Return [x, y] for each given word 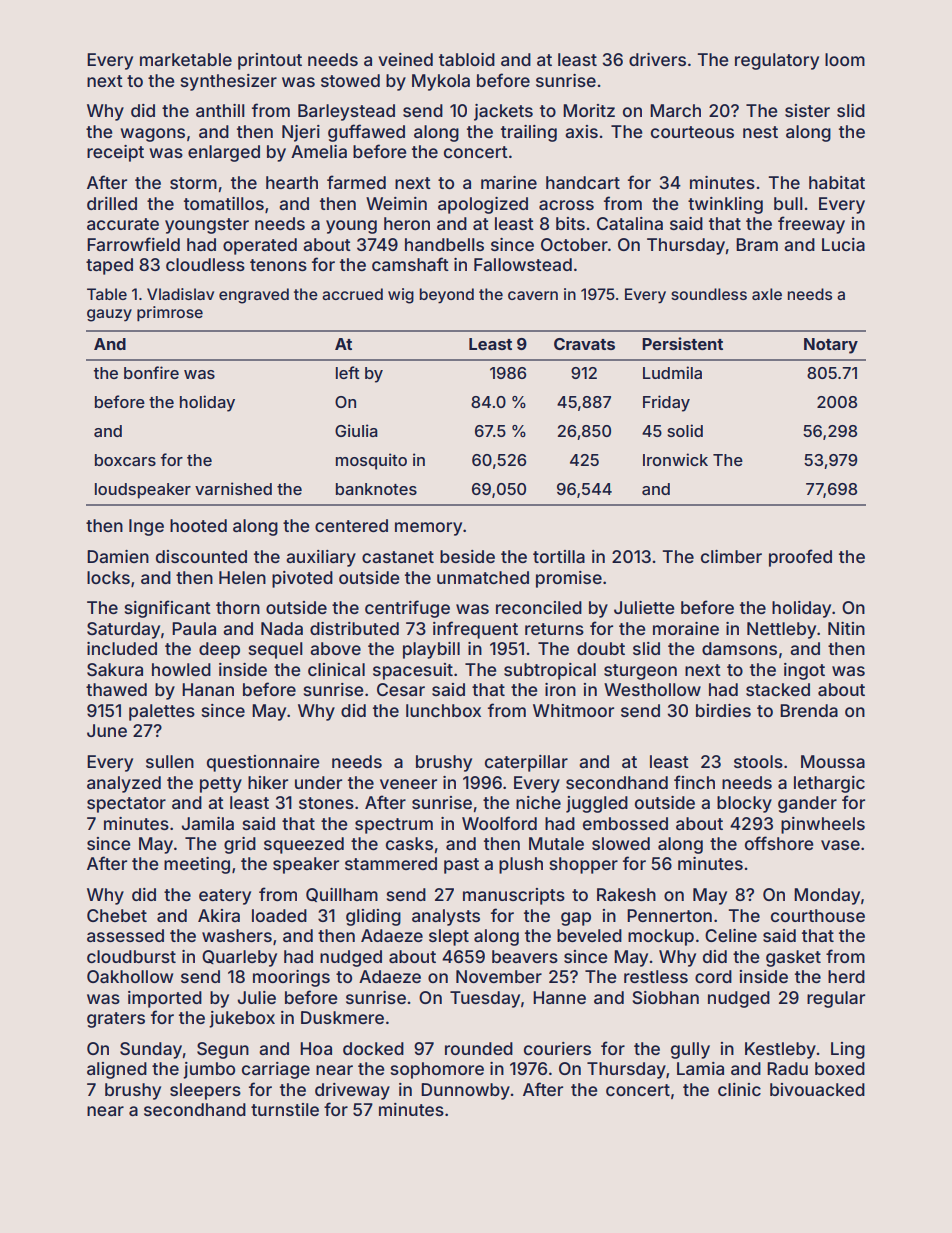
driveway [352, 1091]
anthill [220, 110]
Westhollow [652, 689]
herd [846, 976]
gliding [373, 917]
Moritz [589, 110]
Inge [146, 527]
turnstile [285, 1109]
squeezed [304, 845]
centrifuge [407, 609]
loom [845, 59]
